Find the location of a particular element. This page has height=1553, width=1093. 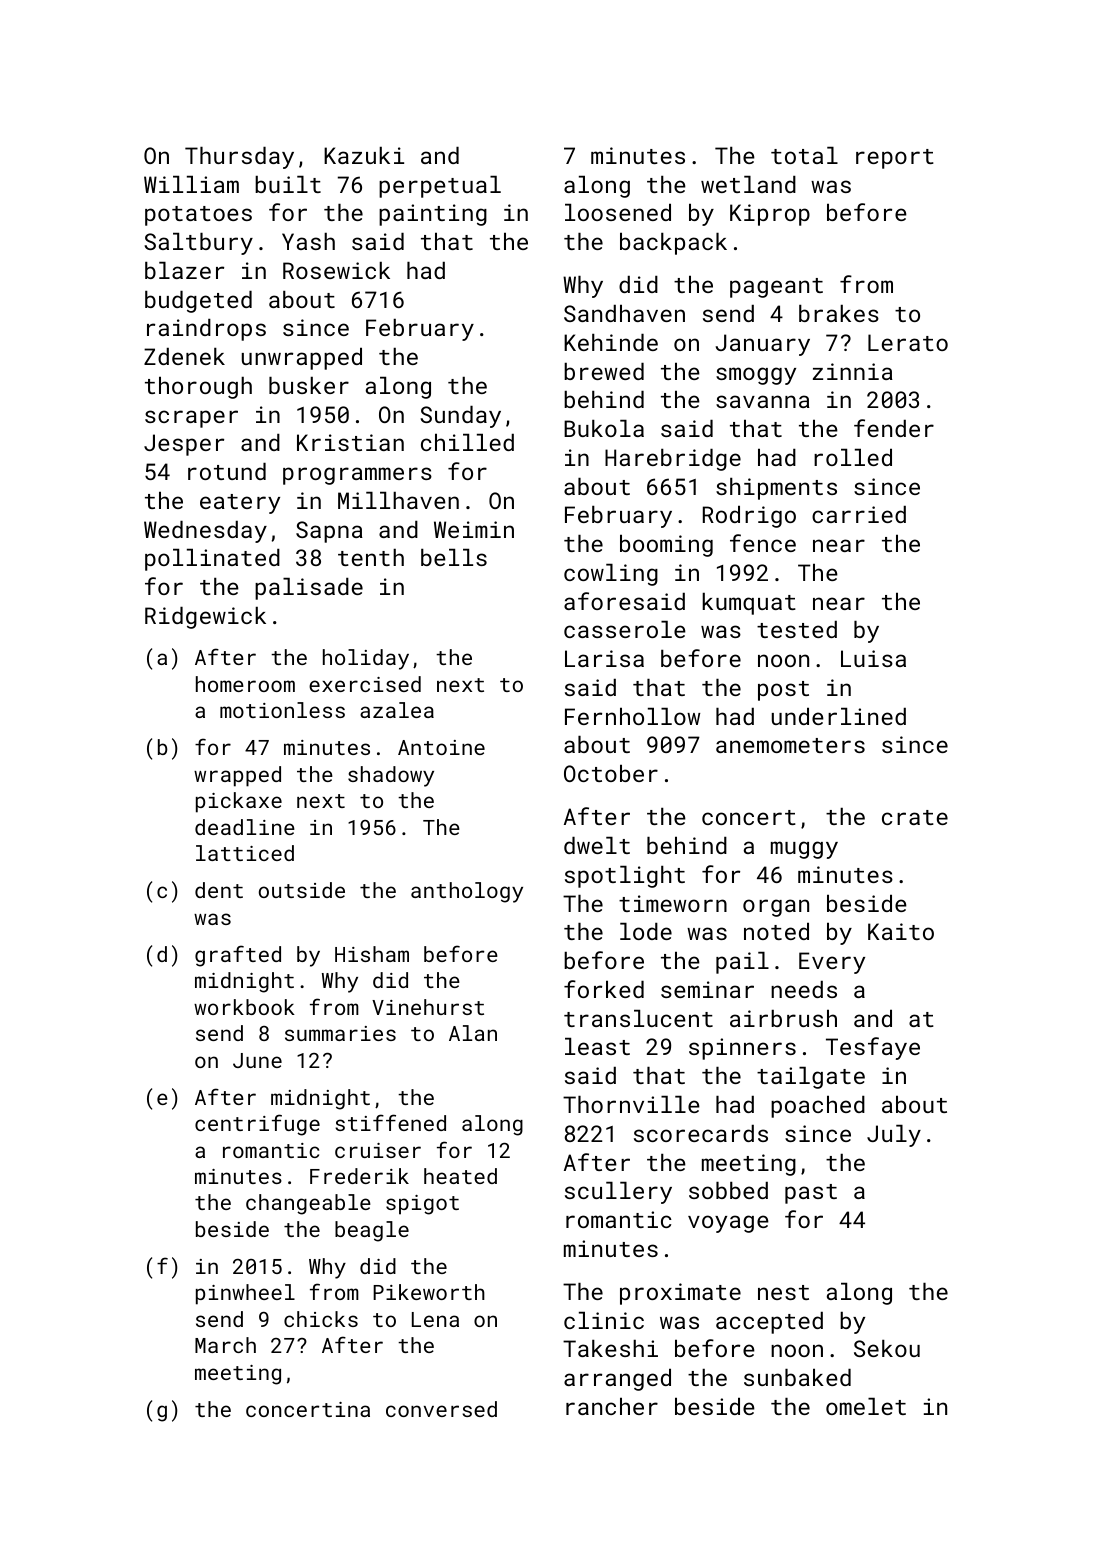

June is located at coordinates (257, 1060).
